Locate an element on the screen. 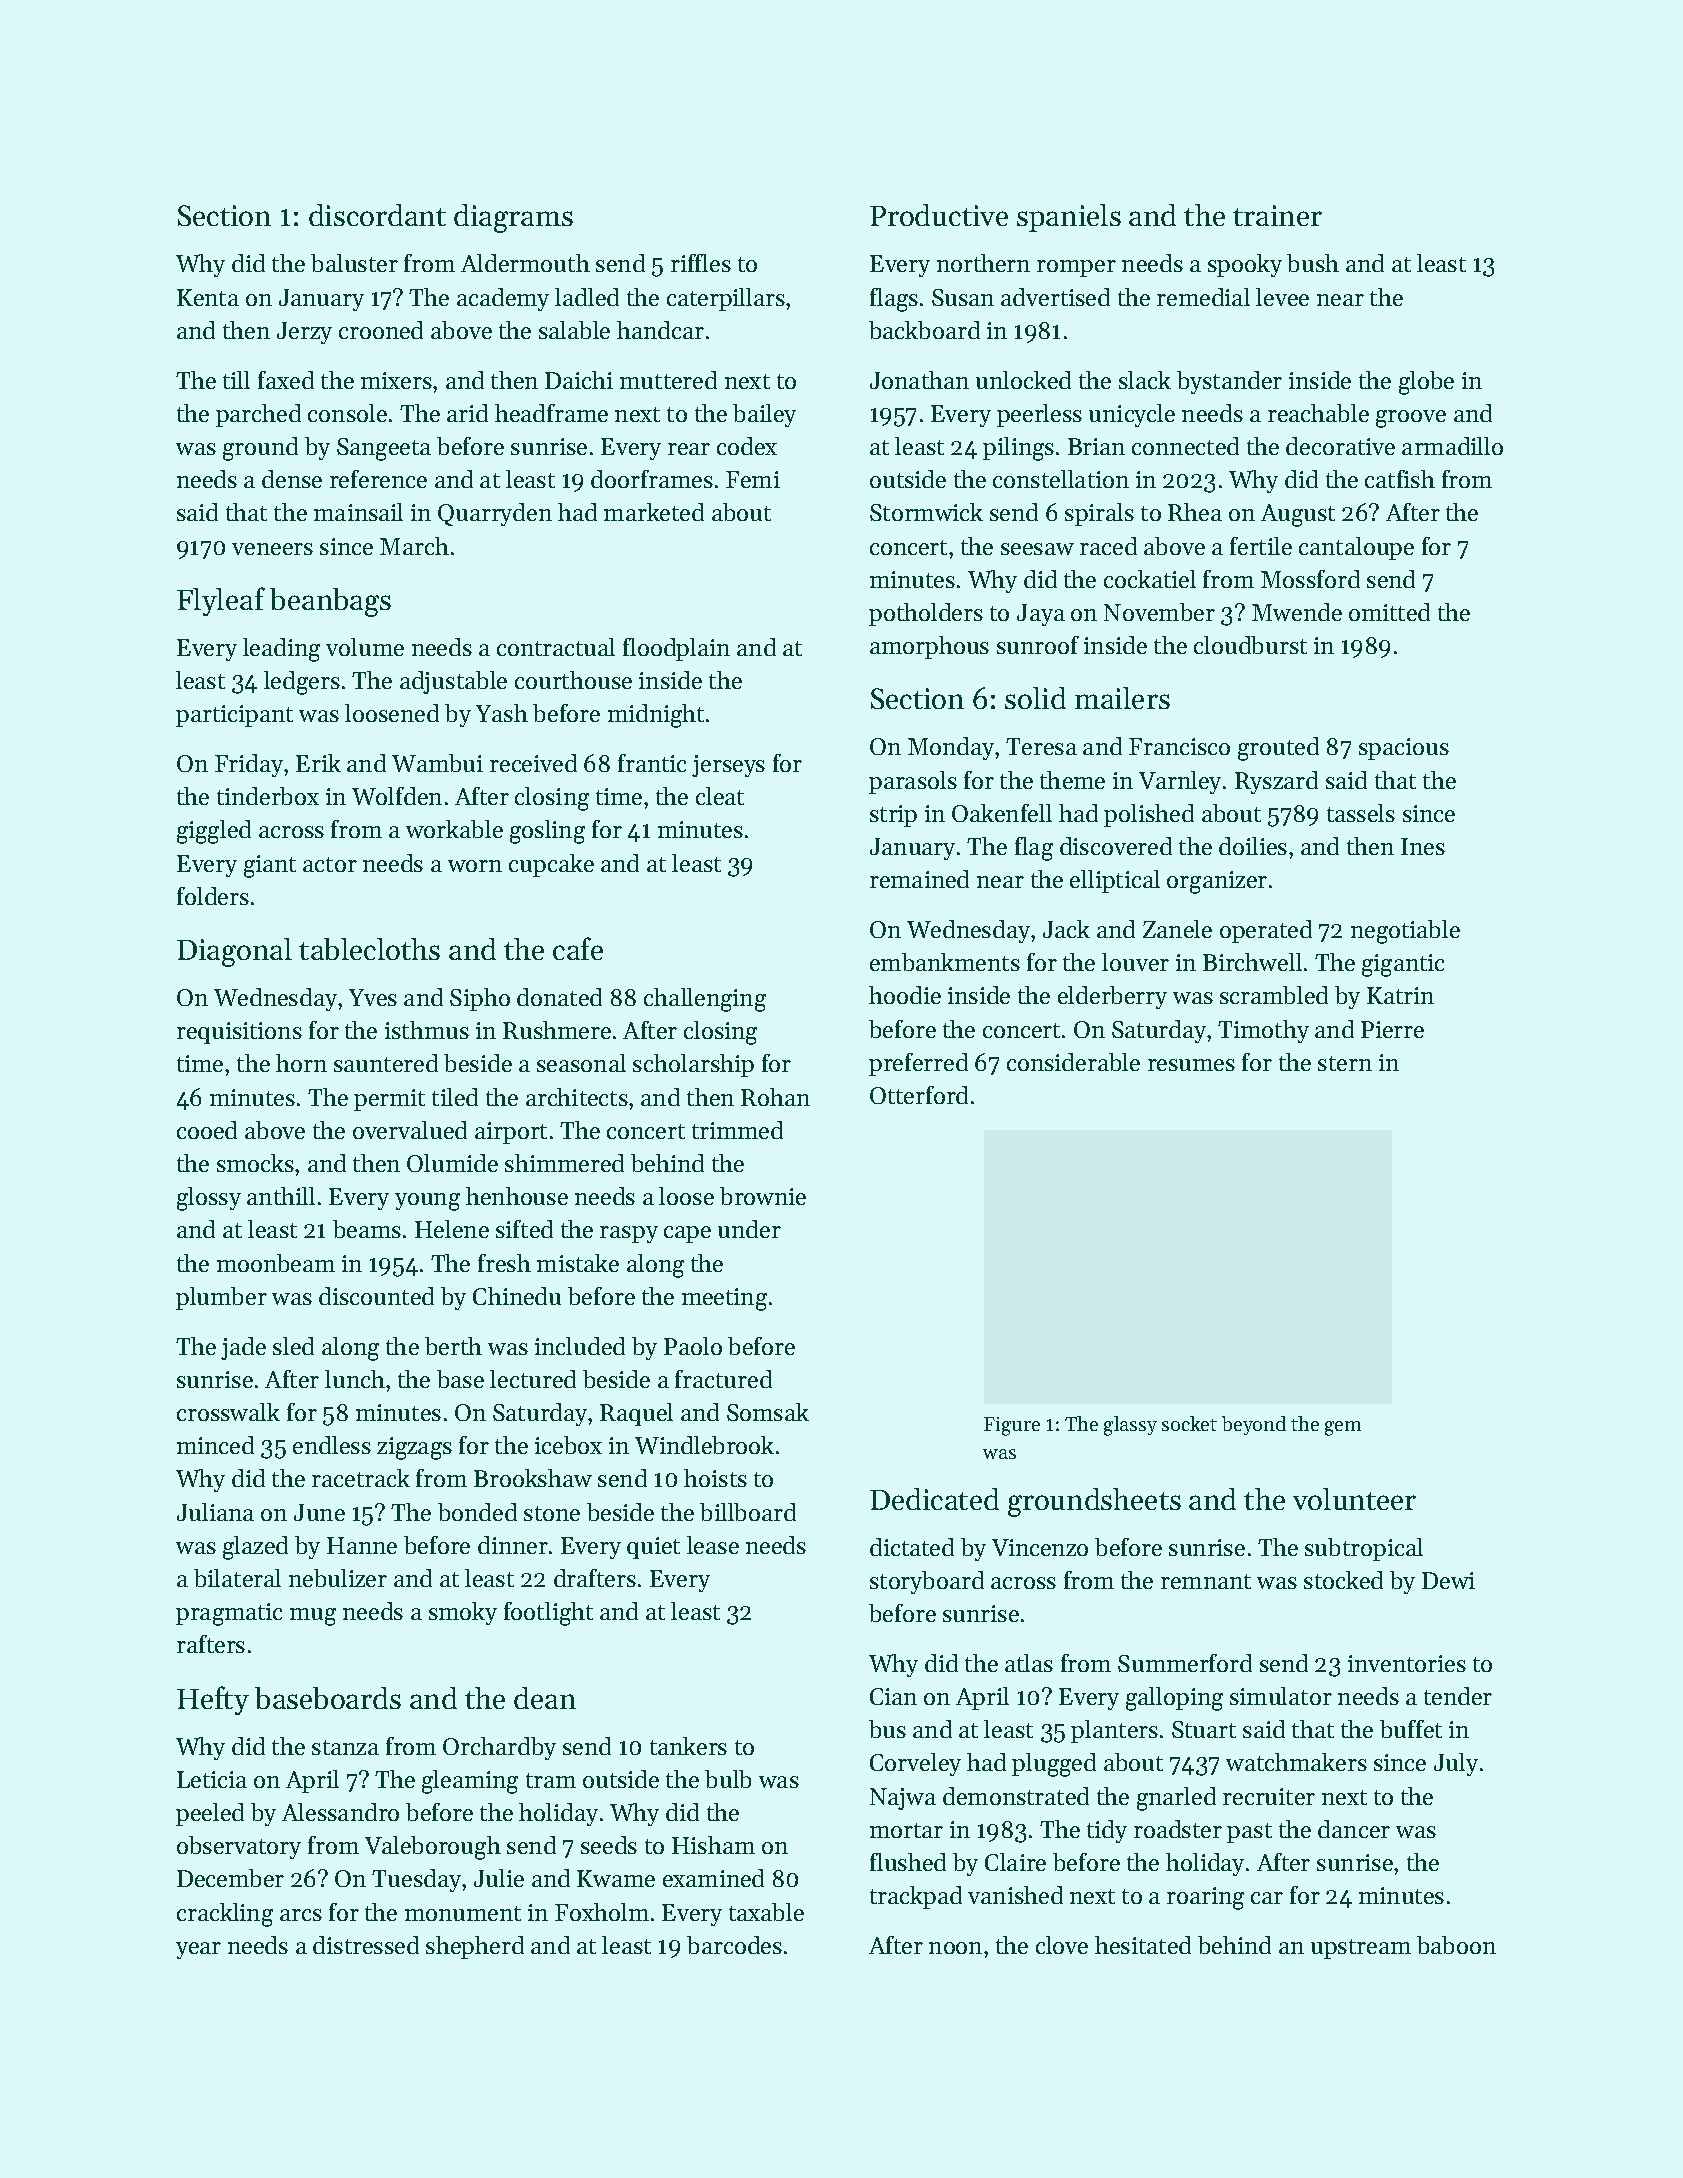  veneers is located at coordinates (272, 549).
